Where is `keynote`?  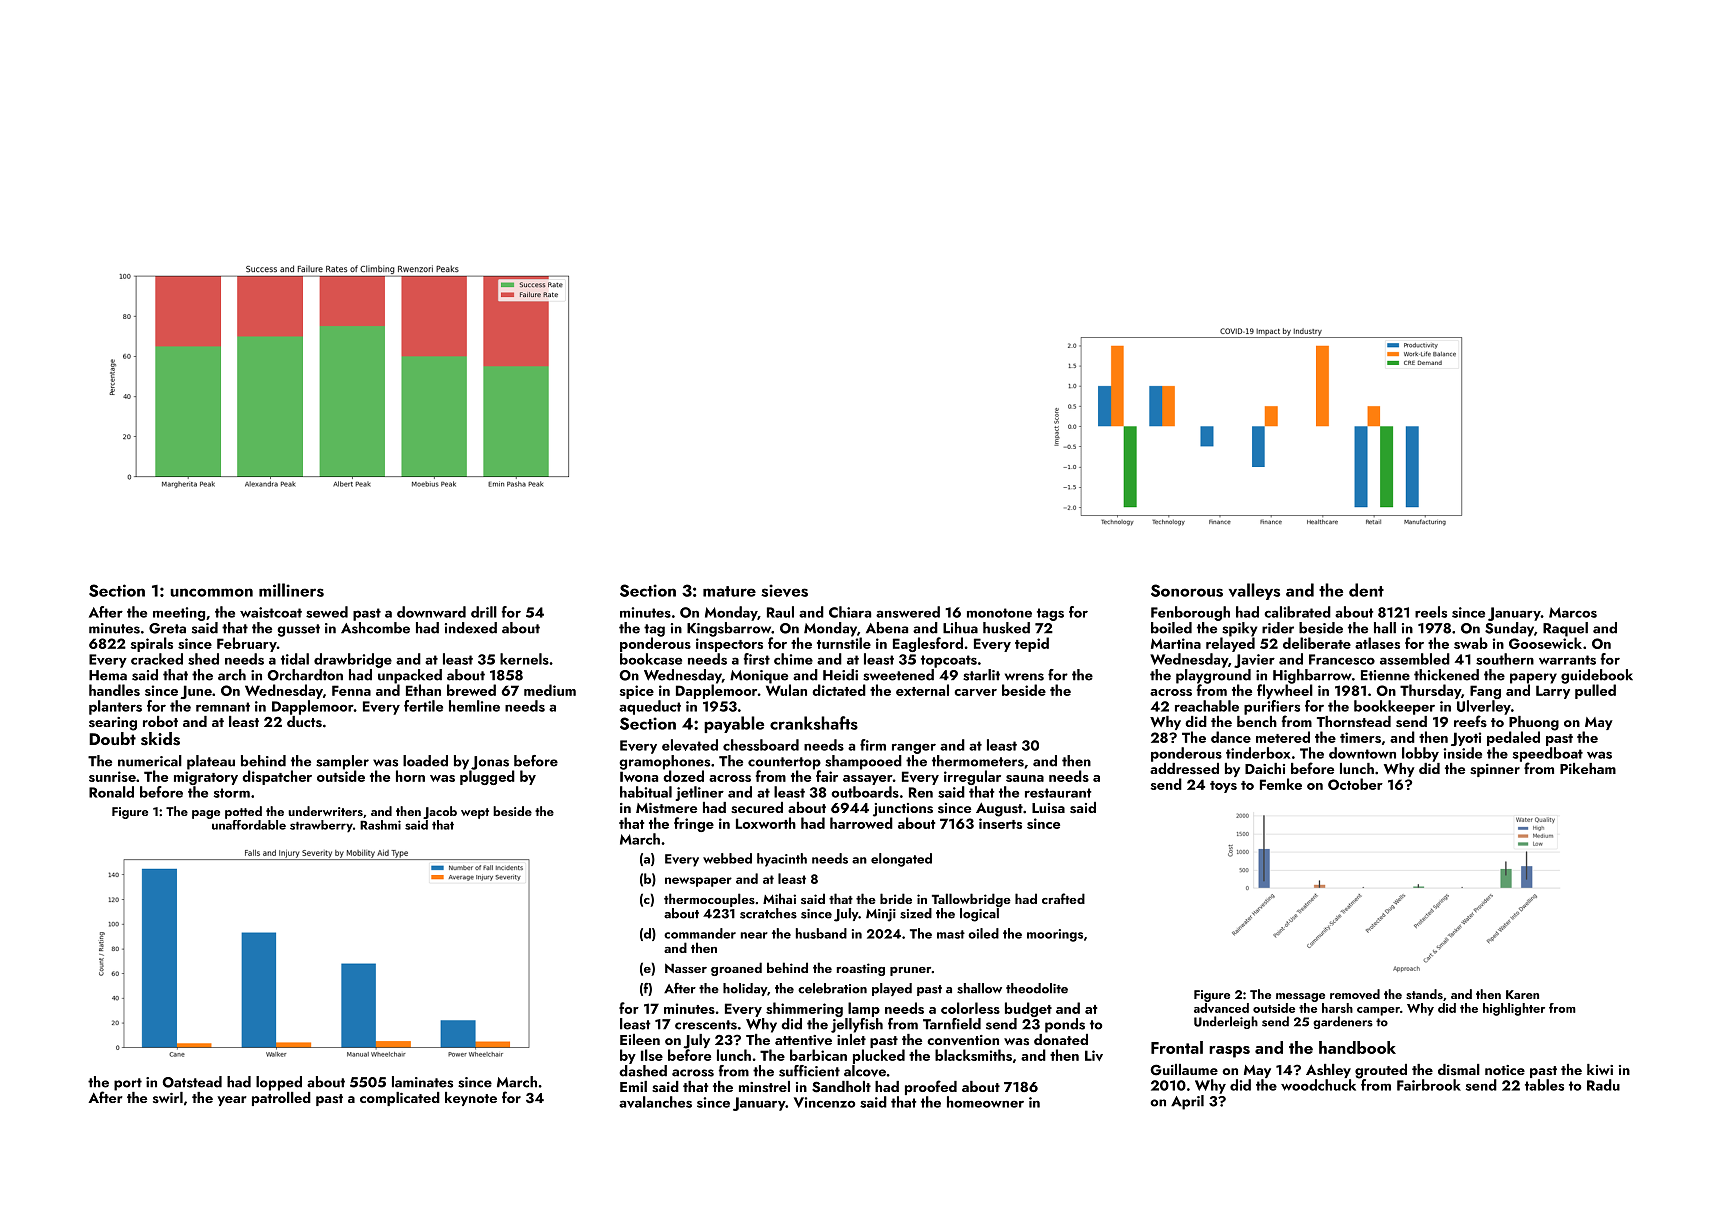
keynote is located at coordinates (471, 1099).
